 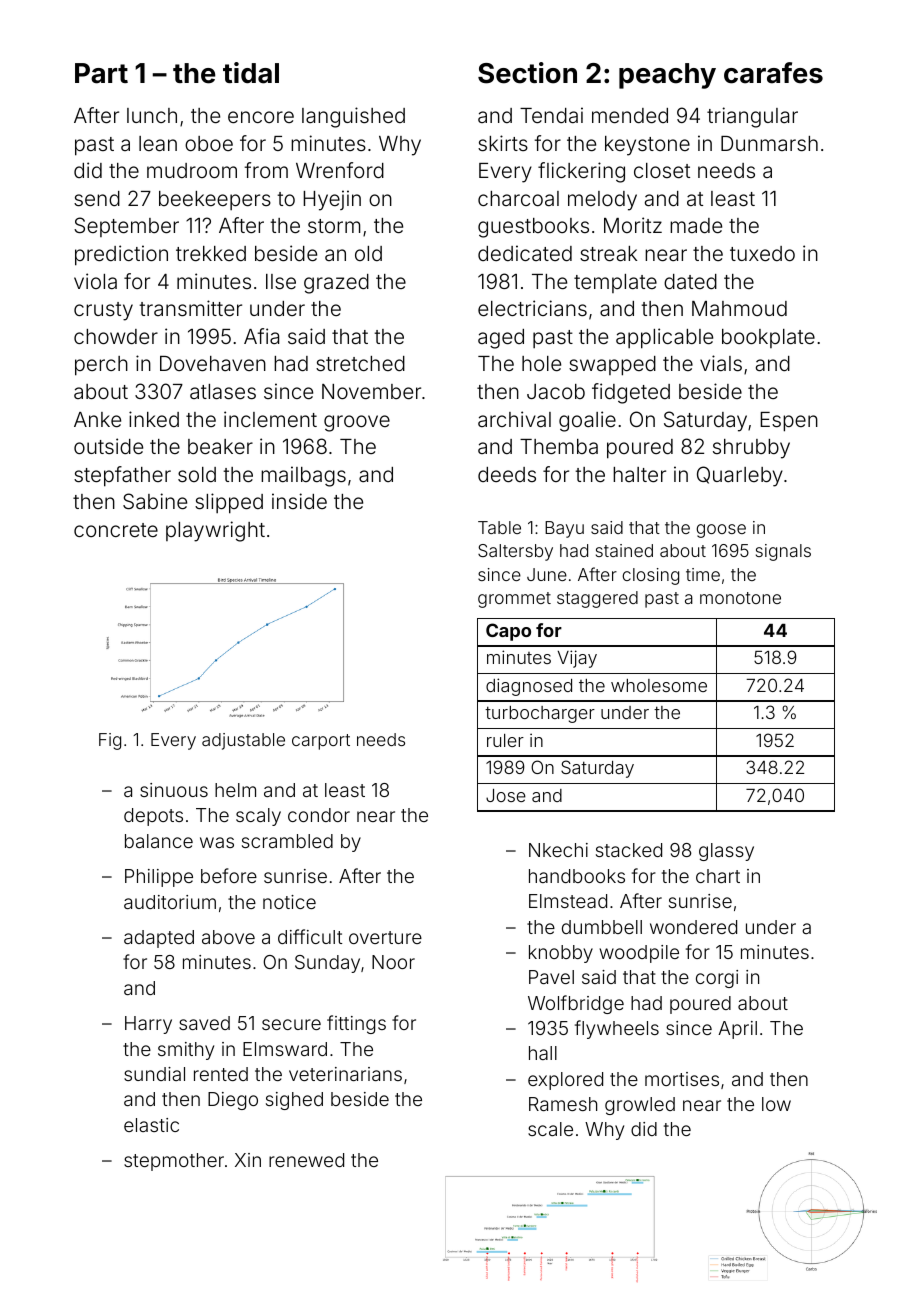 What do you see at coordinates (717, 979) in the page?
I see `corgi` at bounding box center [717, 979].
